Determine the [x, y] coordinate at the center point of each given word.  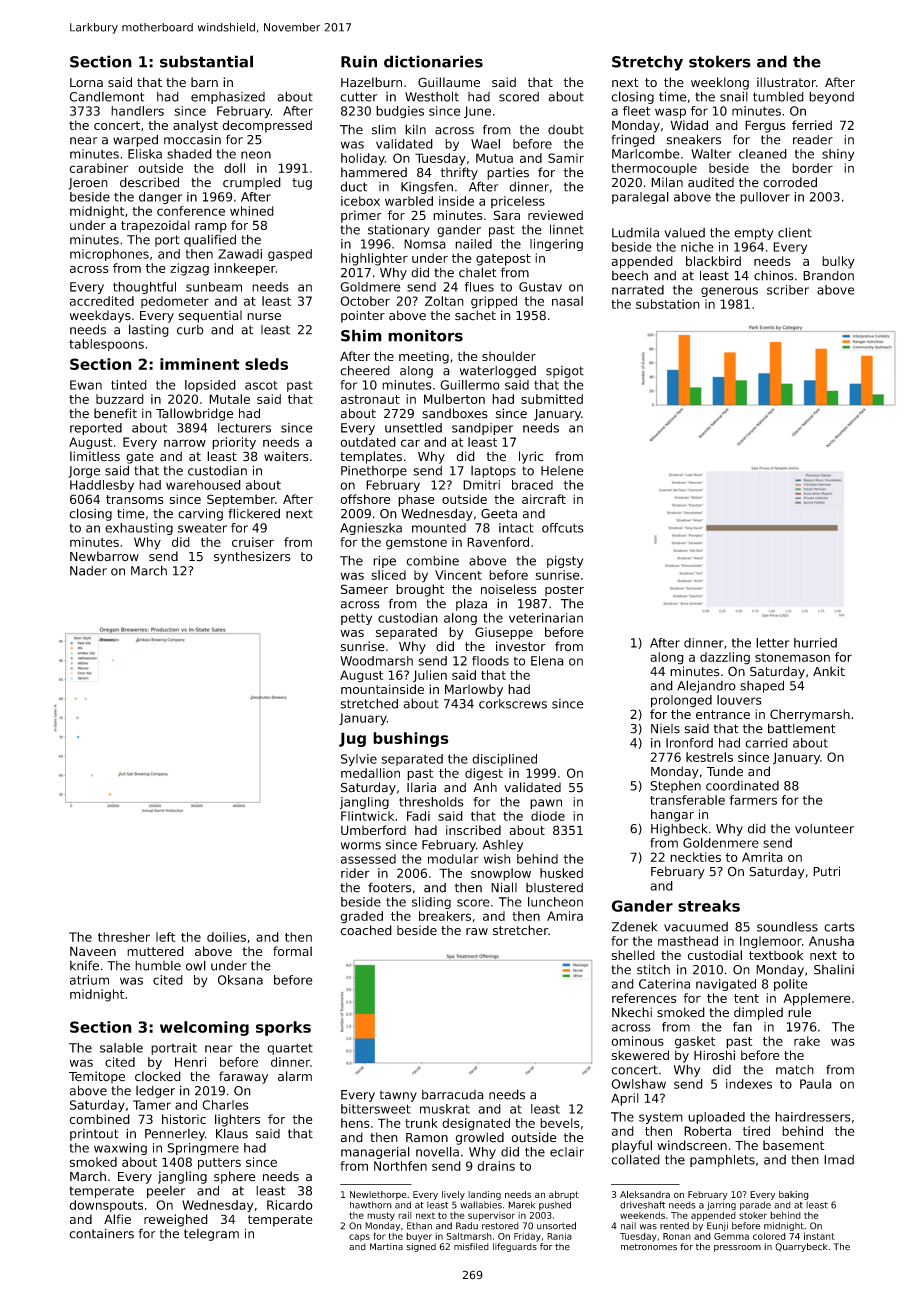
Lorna [86, 83]
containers [101, 1233]
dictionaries [433, 61]
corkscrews [513, 704]
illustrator [786, 82]
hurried [815, 643]
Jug [352, 739]
